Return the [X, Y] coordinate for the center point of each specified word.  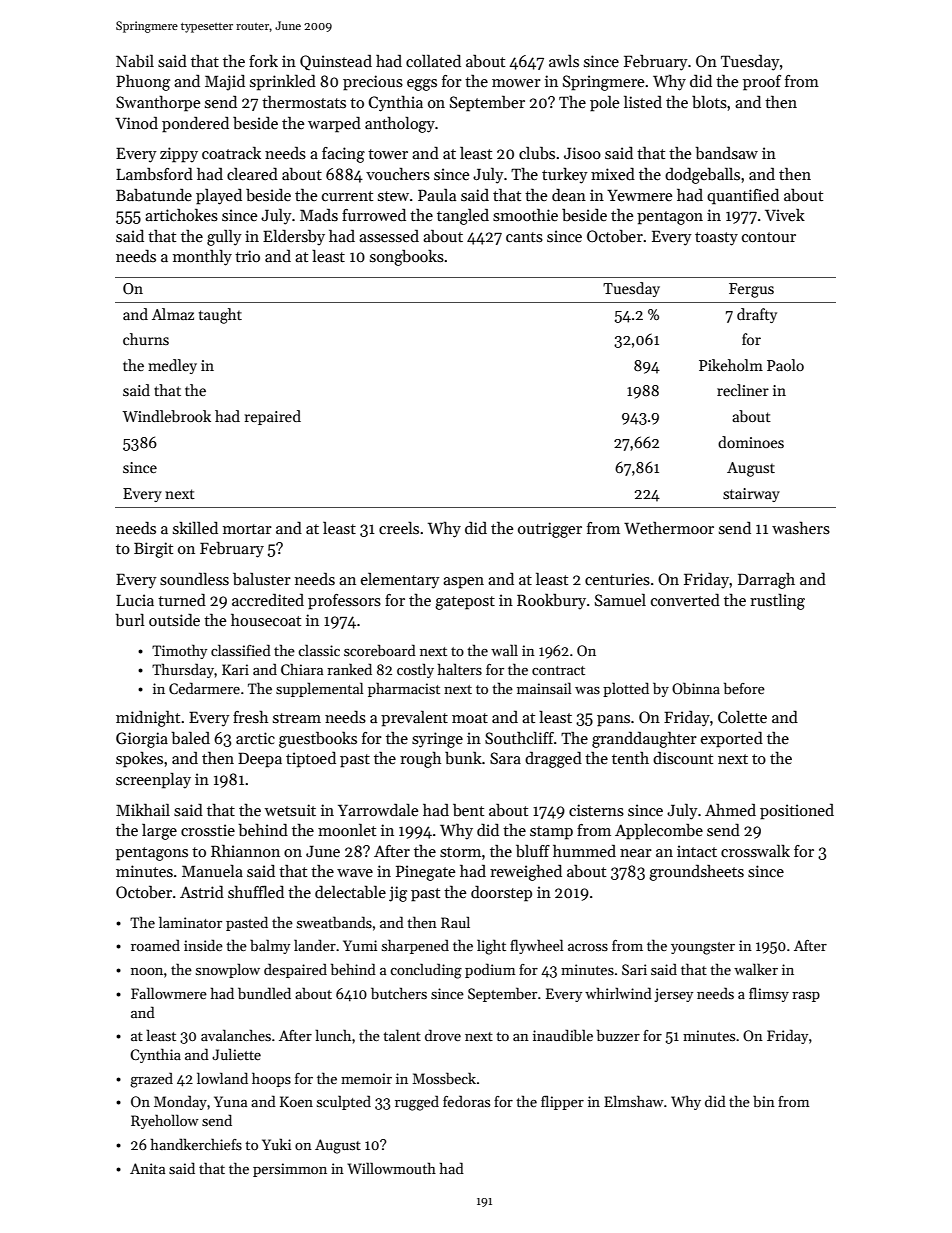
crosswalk [755, 851]
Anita [147, 1168]
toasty [716, 239]
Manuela [212, 871]
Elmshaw [634, 1101]
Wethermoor [669, 527]
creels [399, 528]
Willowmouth [391, 1168]
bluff [533, 851]
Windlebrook [166, 416]
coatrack [231, 153]
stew [393, 196]
